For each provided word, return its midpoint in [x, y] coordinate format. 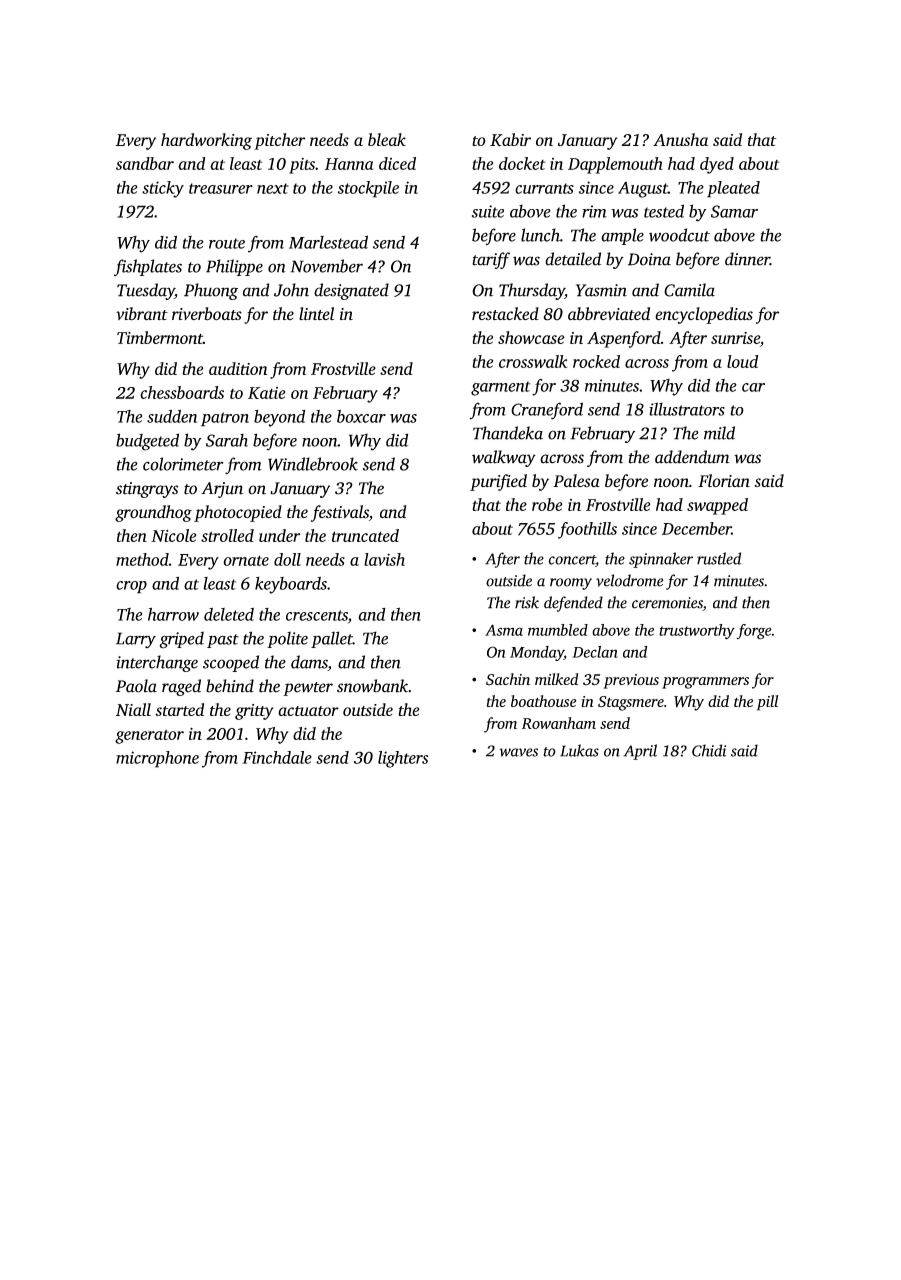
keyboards [291, 585]
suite [488, 211]
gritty [254, 712]
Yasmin [601, 290]
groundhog [153, 513]
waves [518, 752]
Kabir [510, 140]
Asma [504, 630]
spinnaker [661, 560]
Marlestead [328, 242]
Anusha [680, 139]
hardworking [206, 141]
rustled [719, 558]
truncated [365, 535]
